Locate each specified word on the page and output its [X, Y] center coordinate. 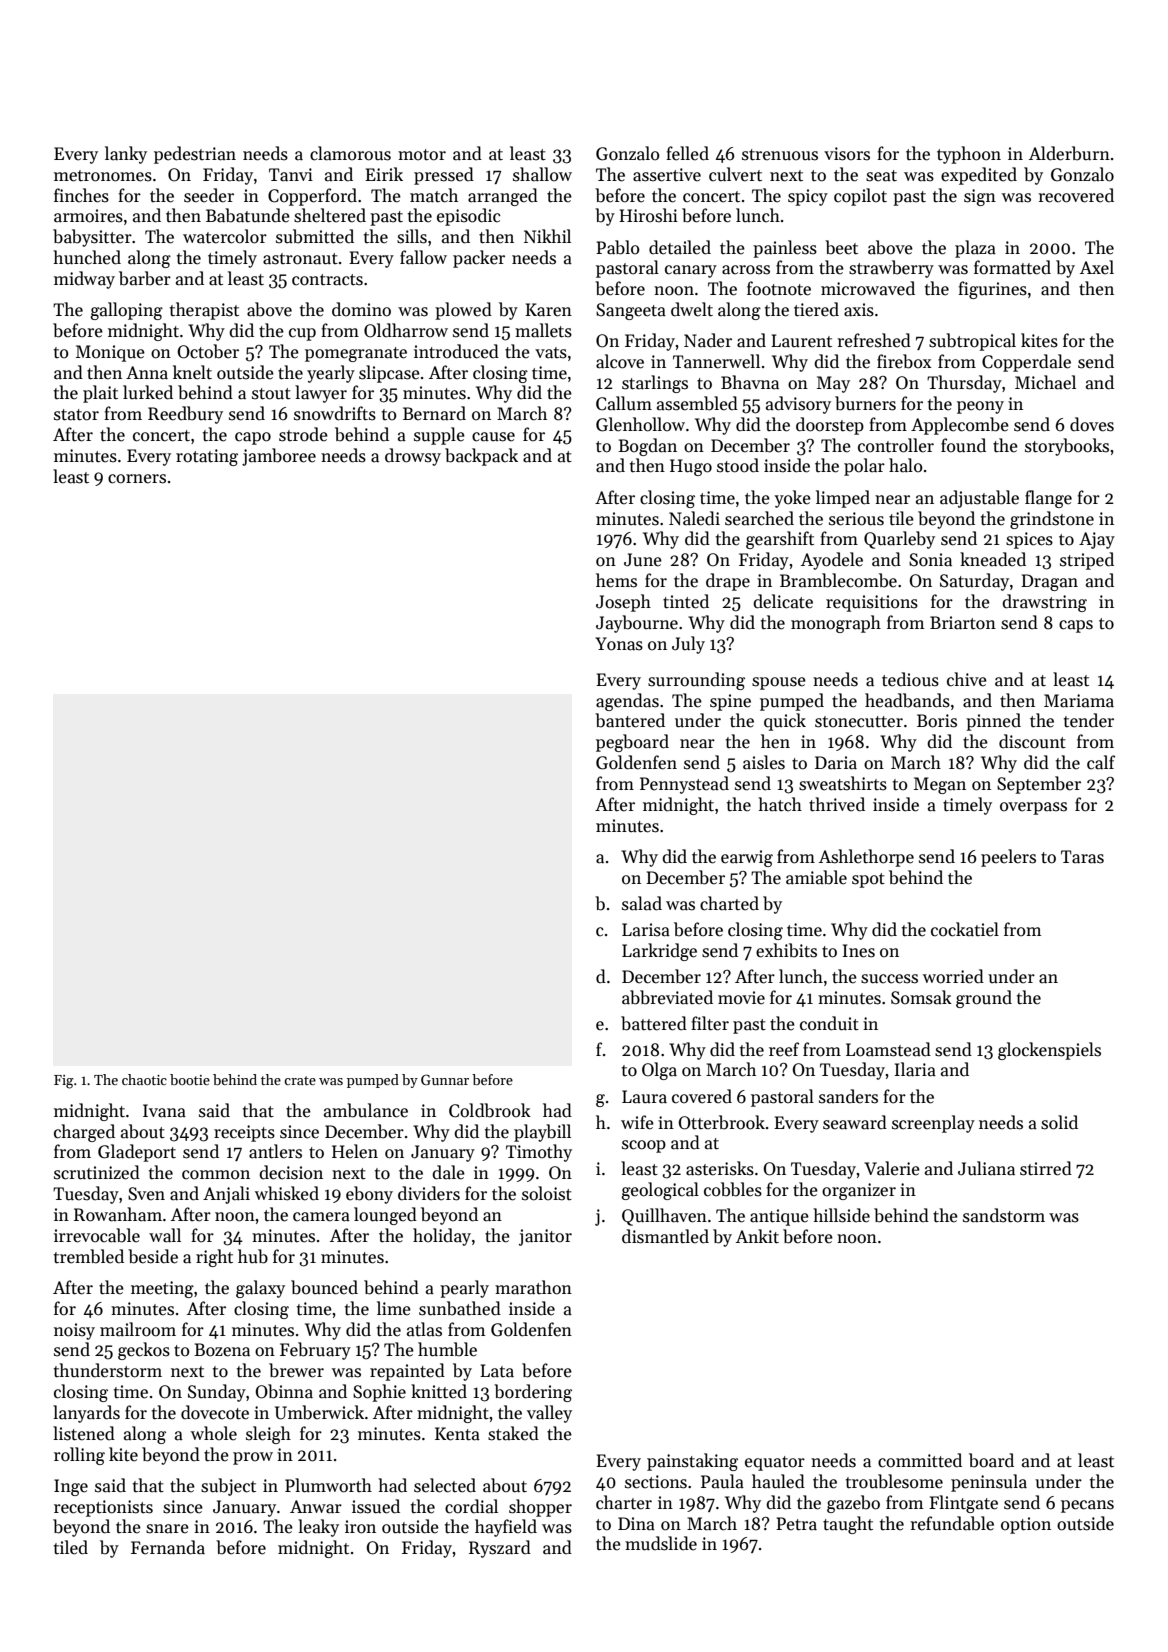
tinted [686, 601]
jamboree [279, 457]
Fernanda [168, 1547]
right [214, 1258]
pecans [1087, 1506]
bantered [630, 720]
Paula [722, 1481]
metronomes [103, 176]
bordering [533, 1393]
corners [137, 479]
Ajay [1097, 540]
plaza [975, 249]
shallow [542, 174]
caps [1076, 626]
